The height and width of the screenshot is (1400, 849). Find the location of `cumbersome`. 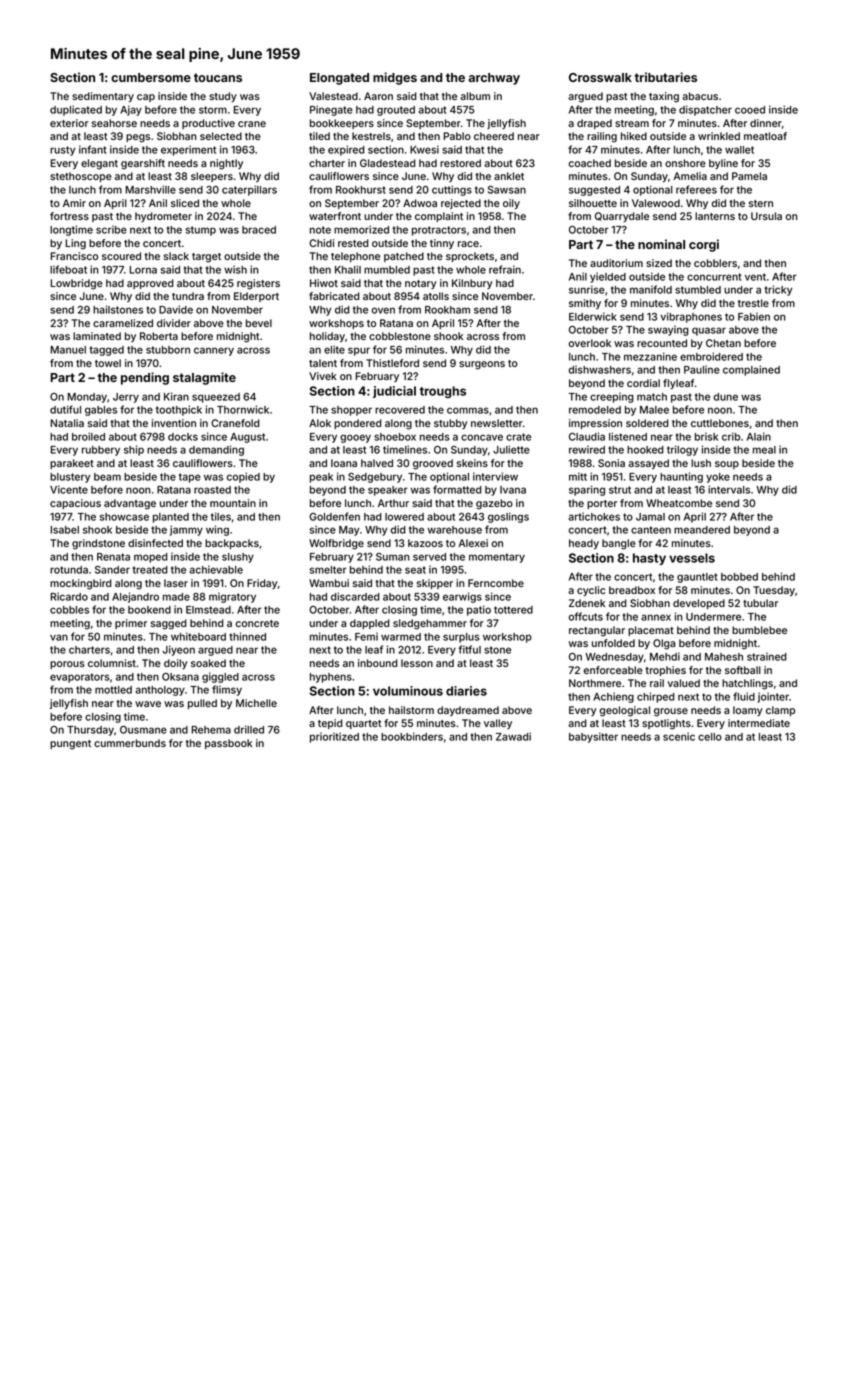

cumbersome is located at coordinates (151, 77).
